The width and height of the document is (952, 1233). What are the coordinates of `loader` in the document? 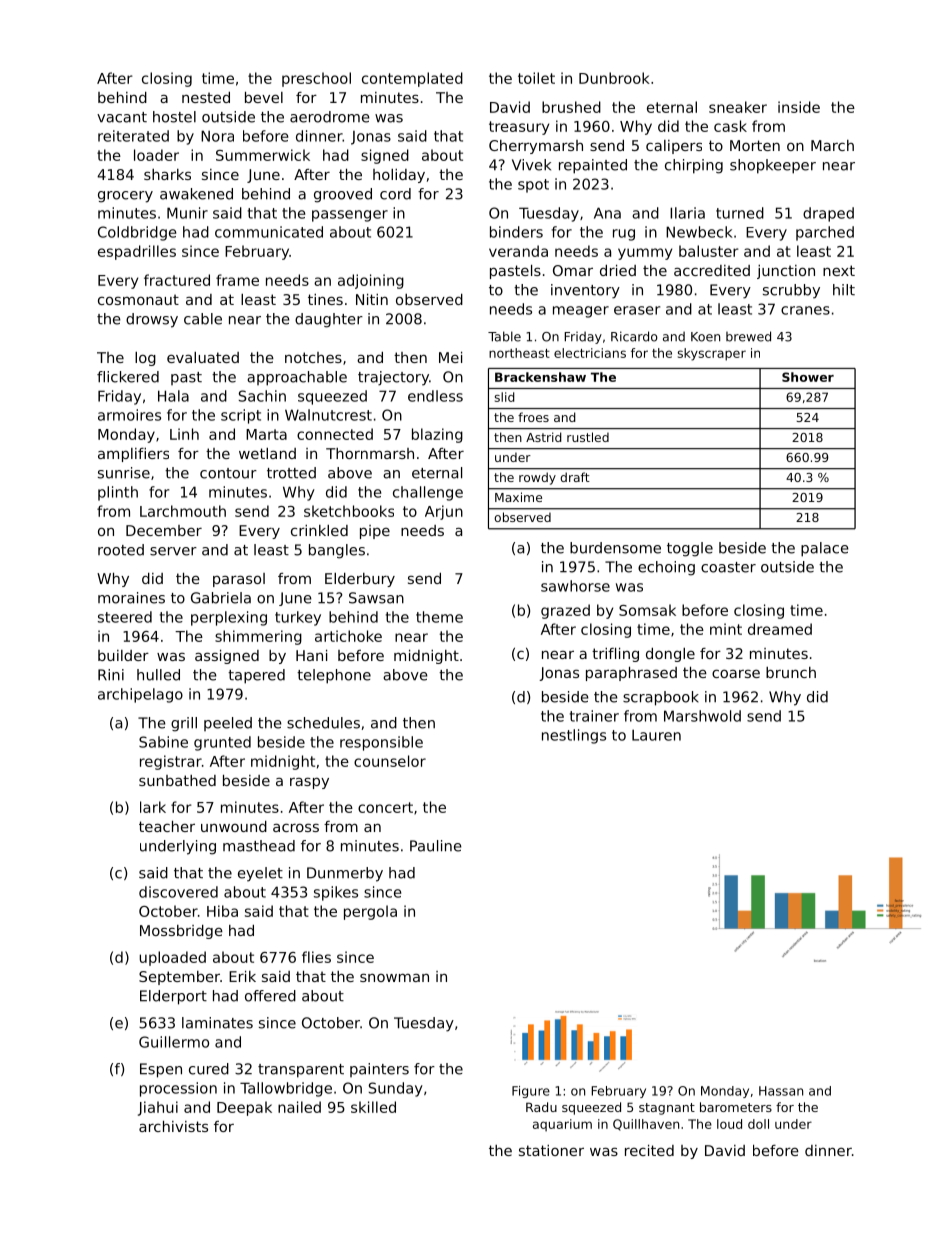 It's located at (156, 155).
